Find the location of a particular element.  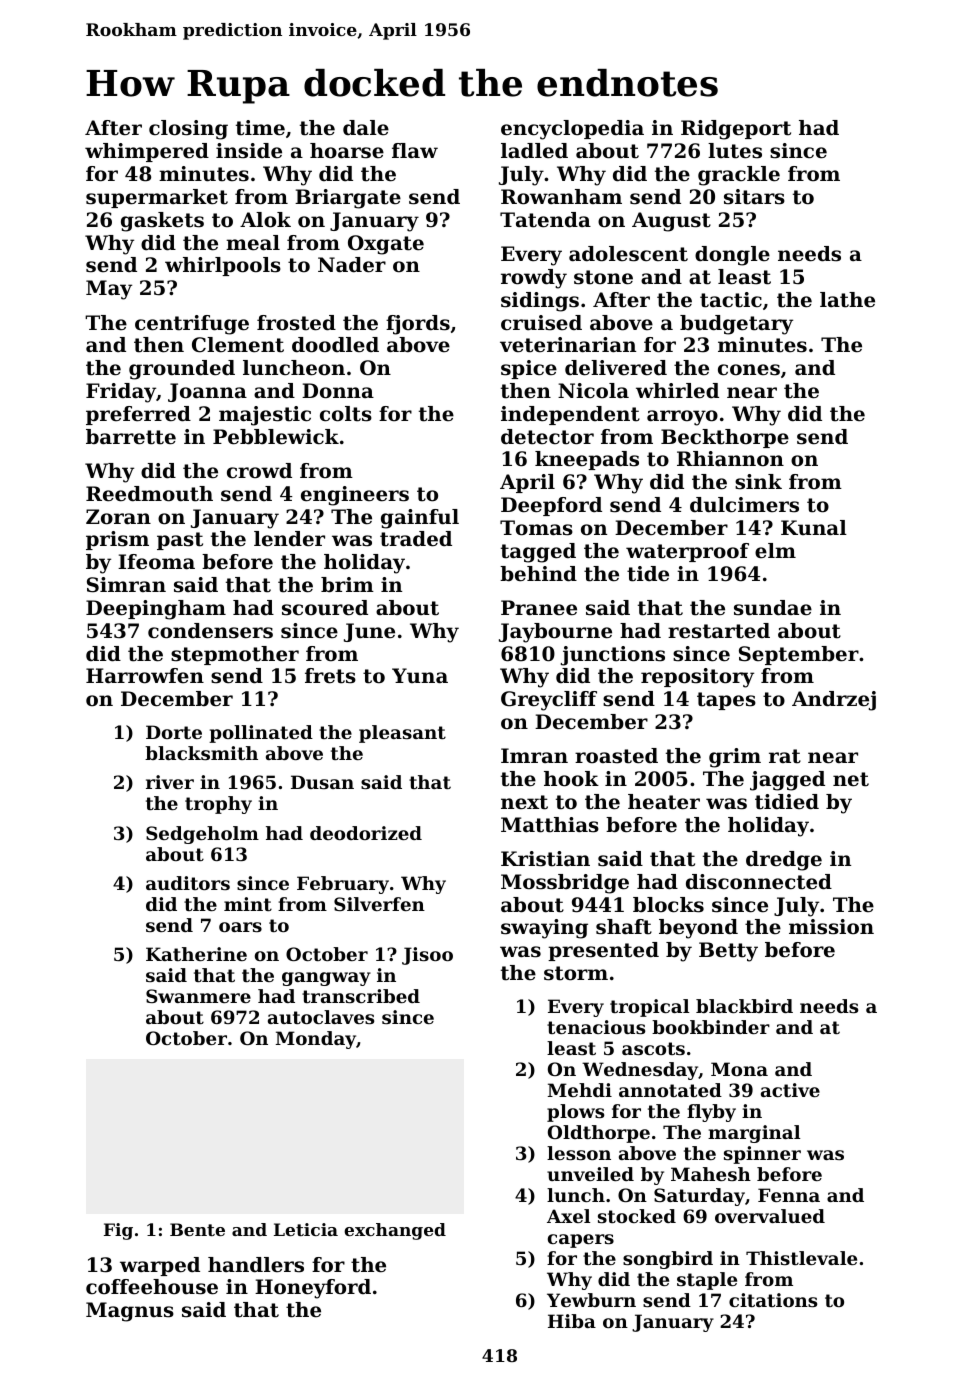

August is located at coordinates (671, 222).
